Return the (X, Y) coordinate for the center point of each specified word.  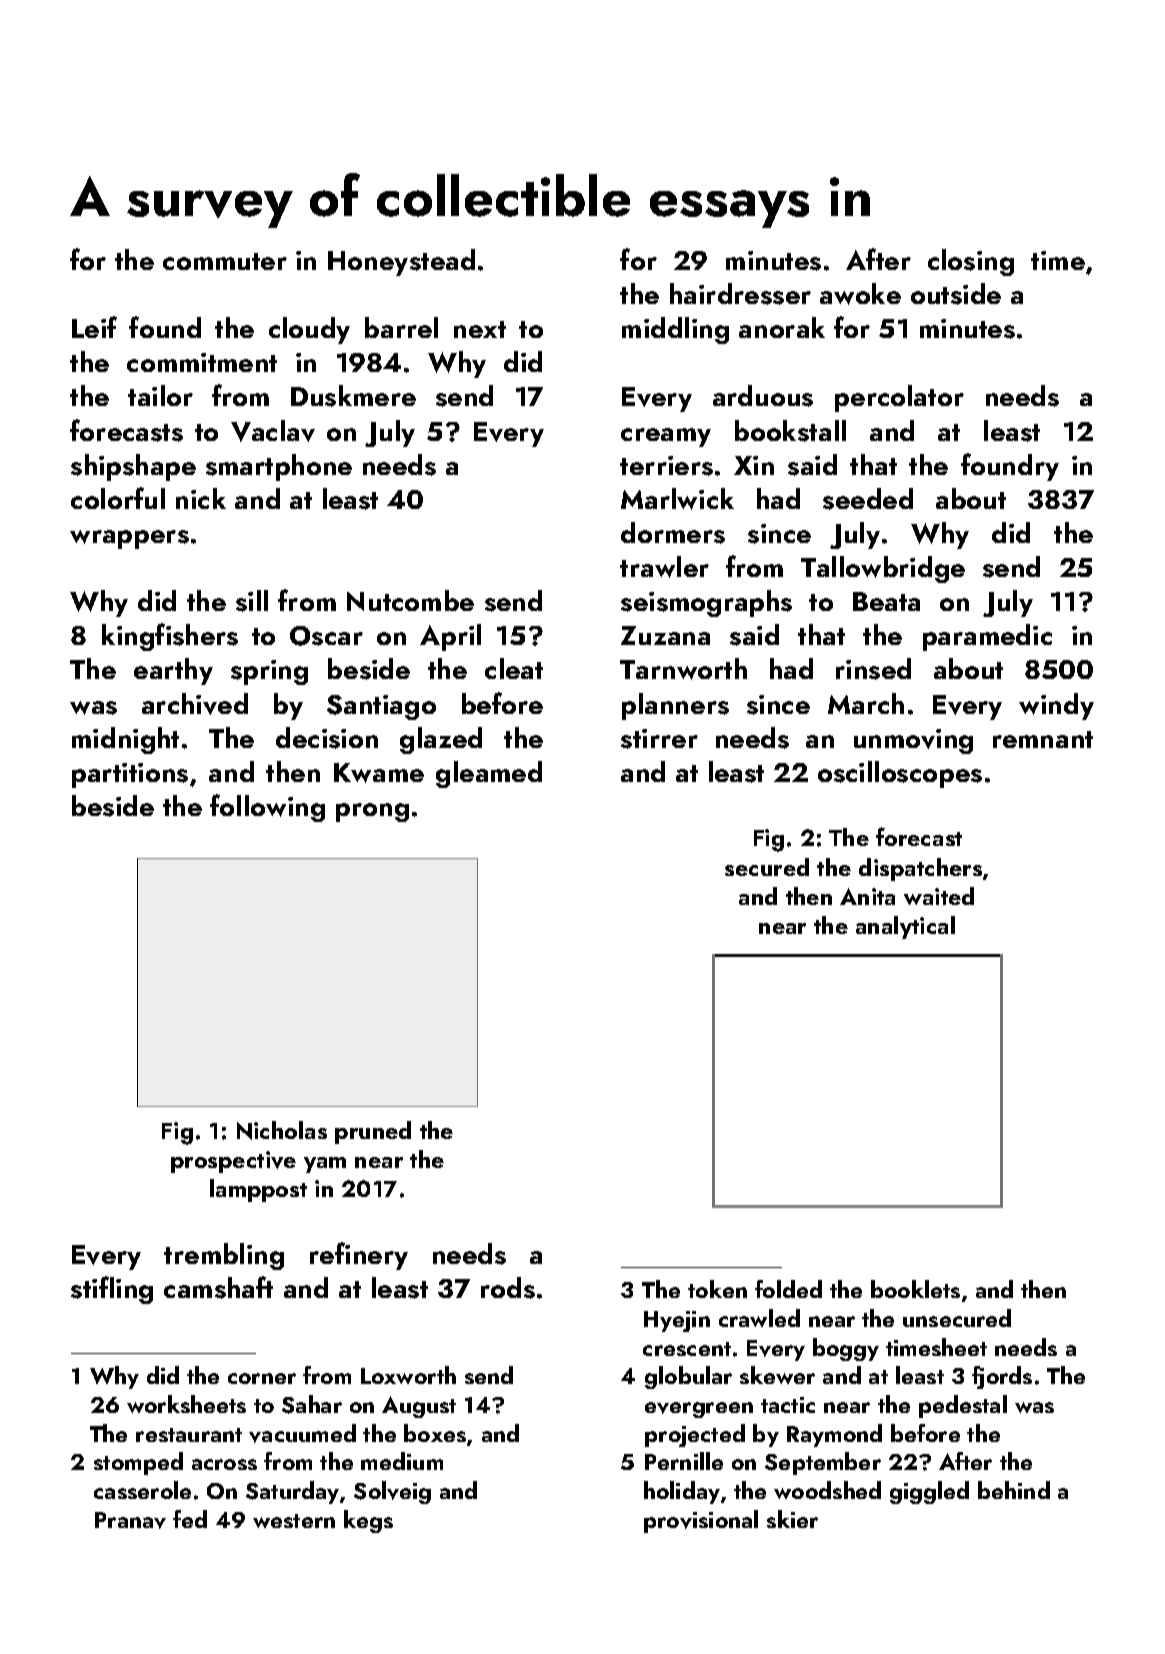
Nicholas (282, 1130)
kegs (368, 1521)
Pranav (130, 1520)
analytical (905, 927)
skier (792, 1519)
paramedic (987, 637)
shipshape (133, 467)
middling (675, 330)
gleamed (489, 774)
